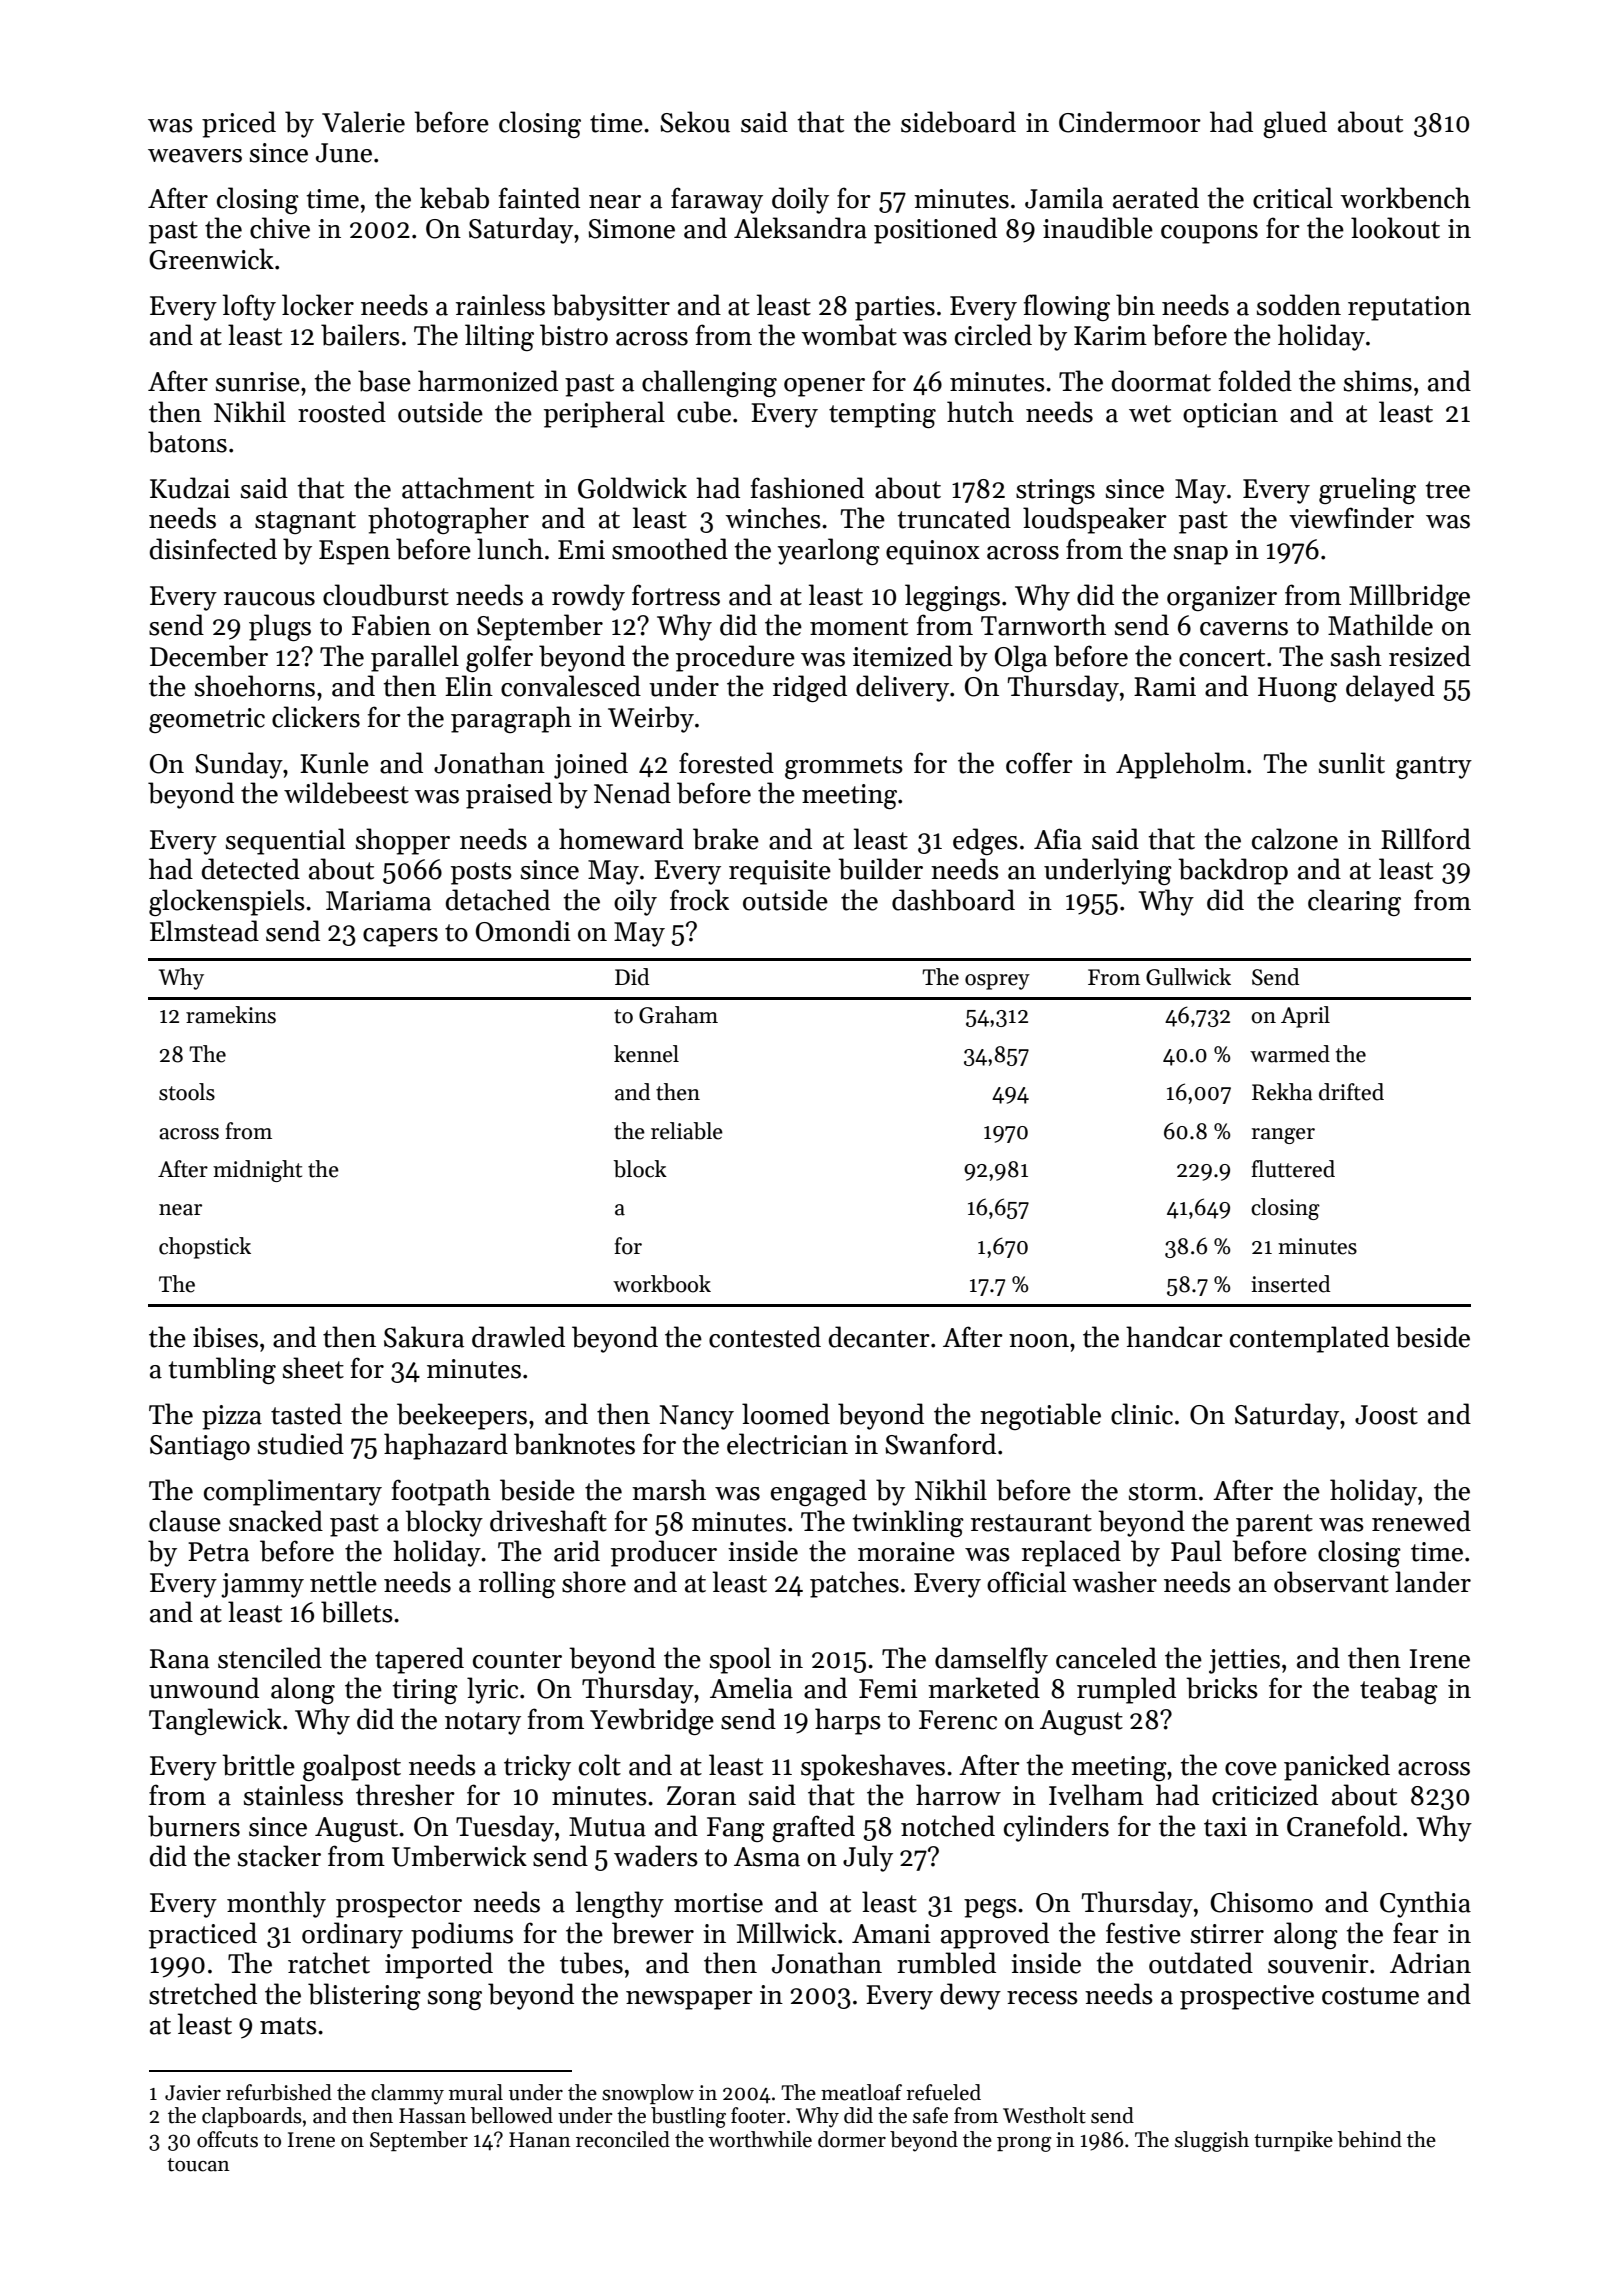 This screenshot has height=2292, width=1620. What do you see at coordinates (1331, 1582) in the screenshot?
I see `observant` at bounding box center [1331, 1582].
